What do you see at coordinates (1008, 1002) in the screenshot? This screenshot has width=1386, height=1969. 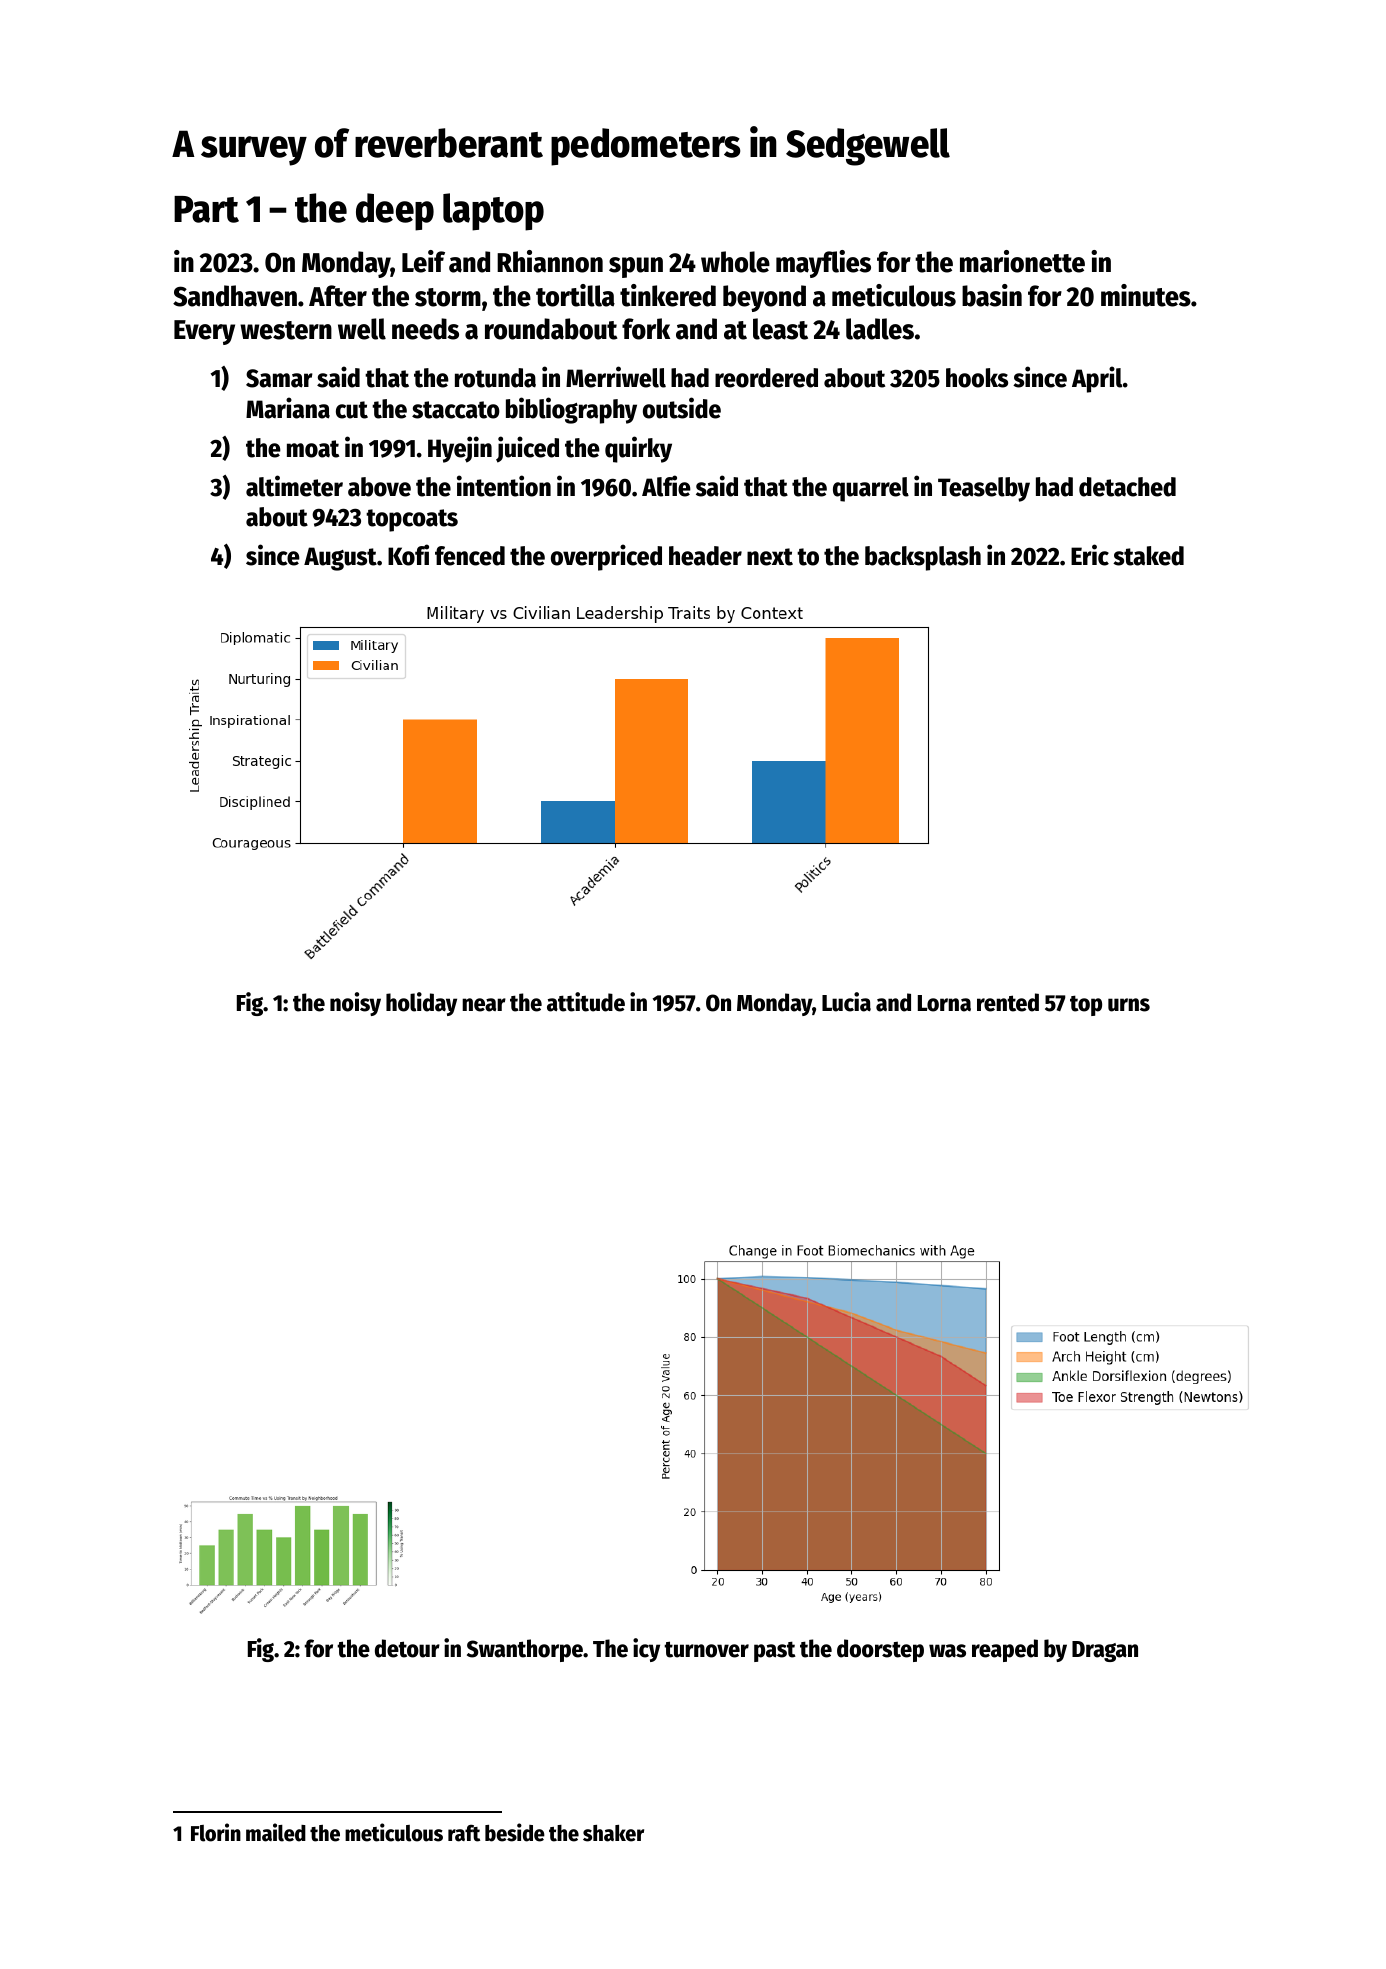 I see `rented` at bounding box center [1008, 1002].
